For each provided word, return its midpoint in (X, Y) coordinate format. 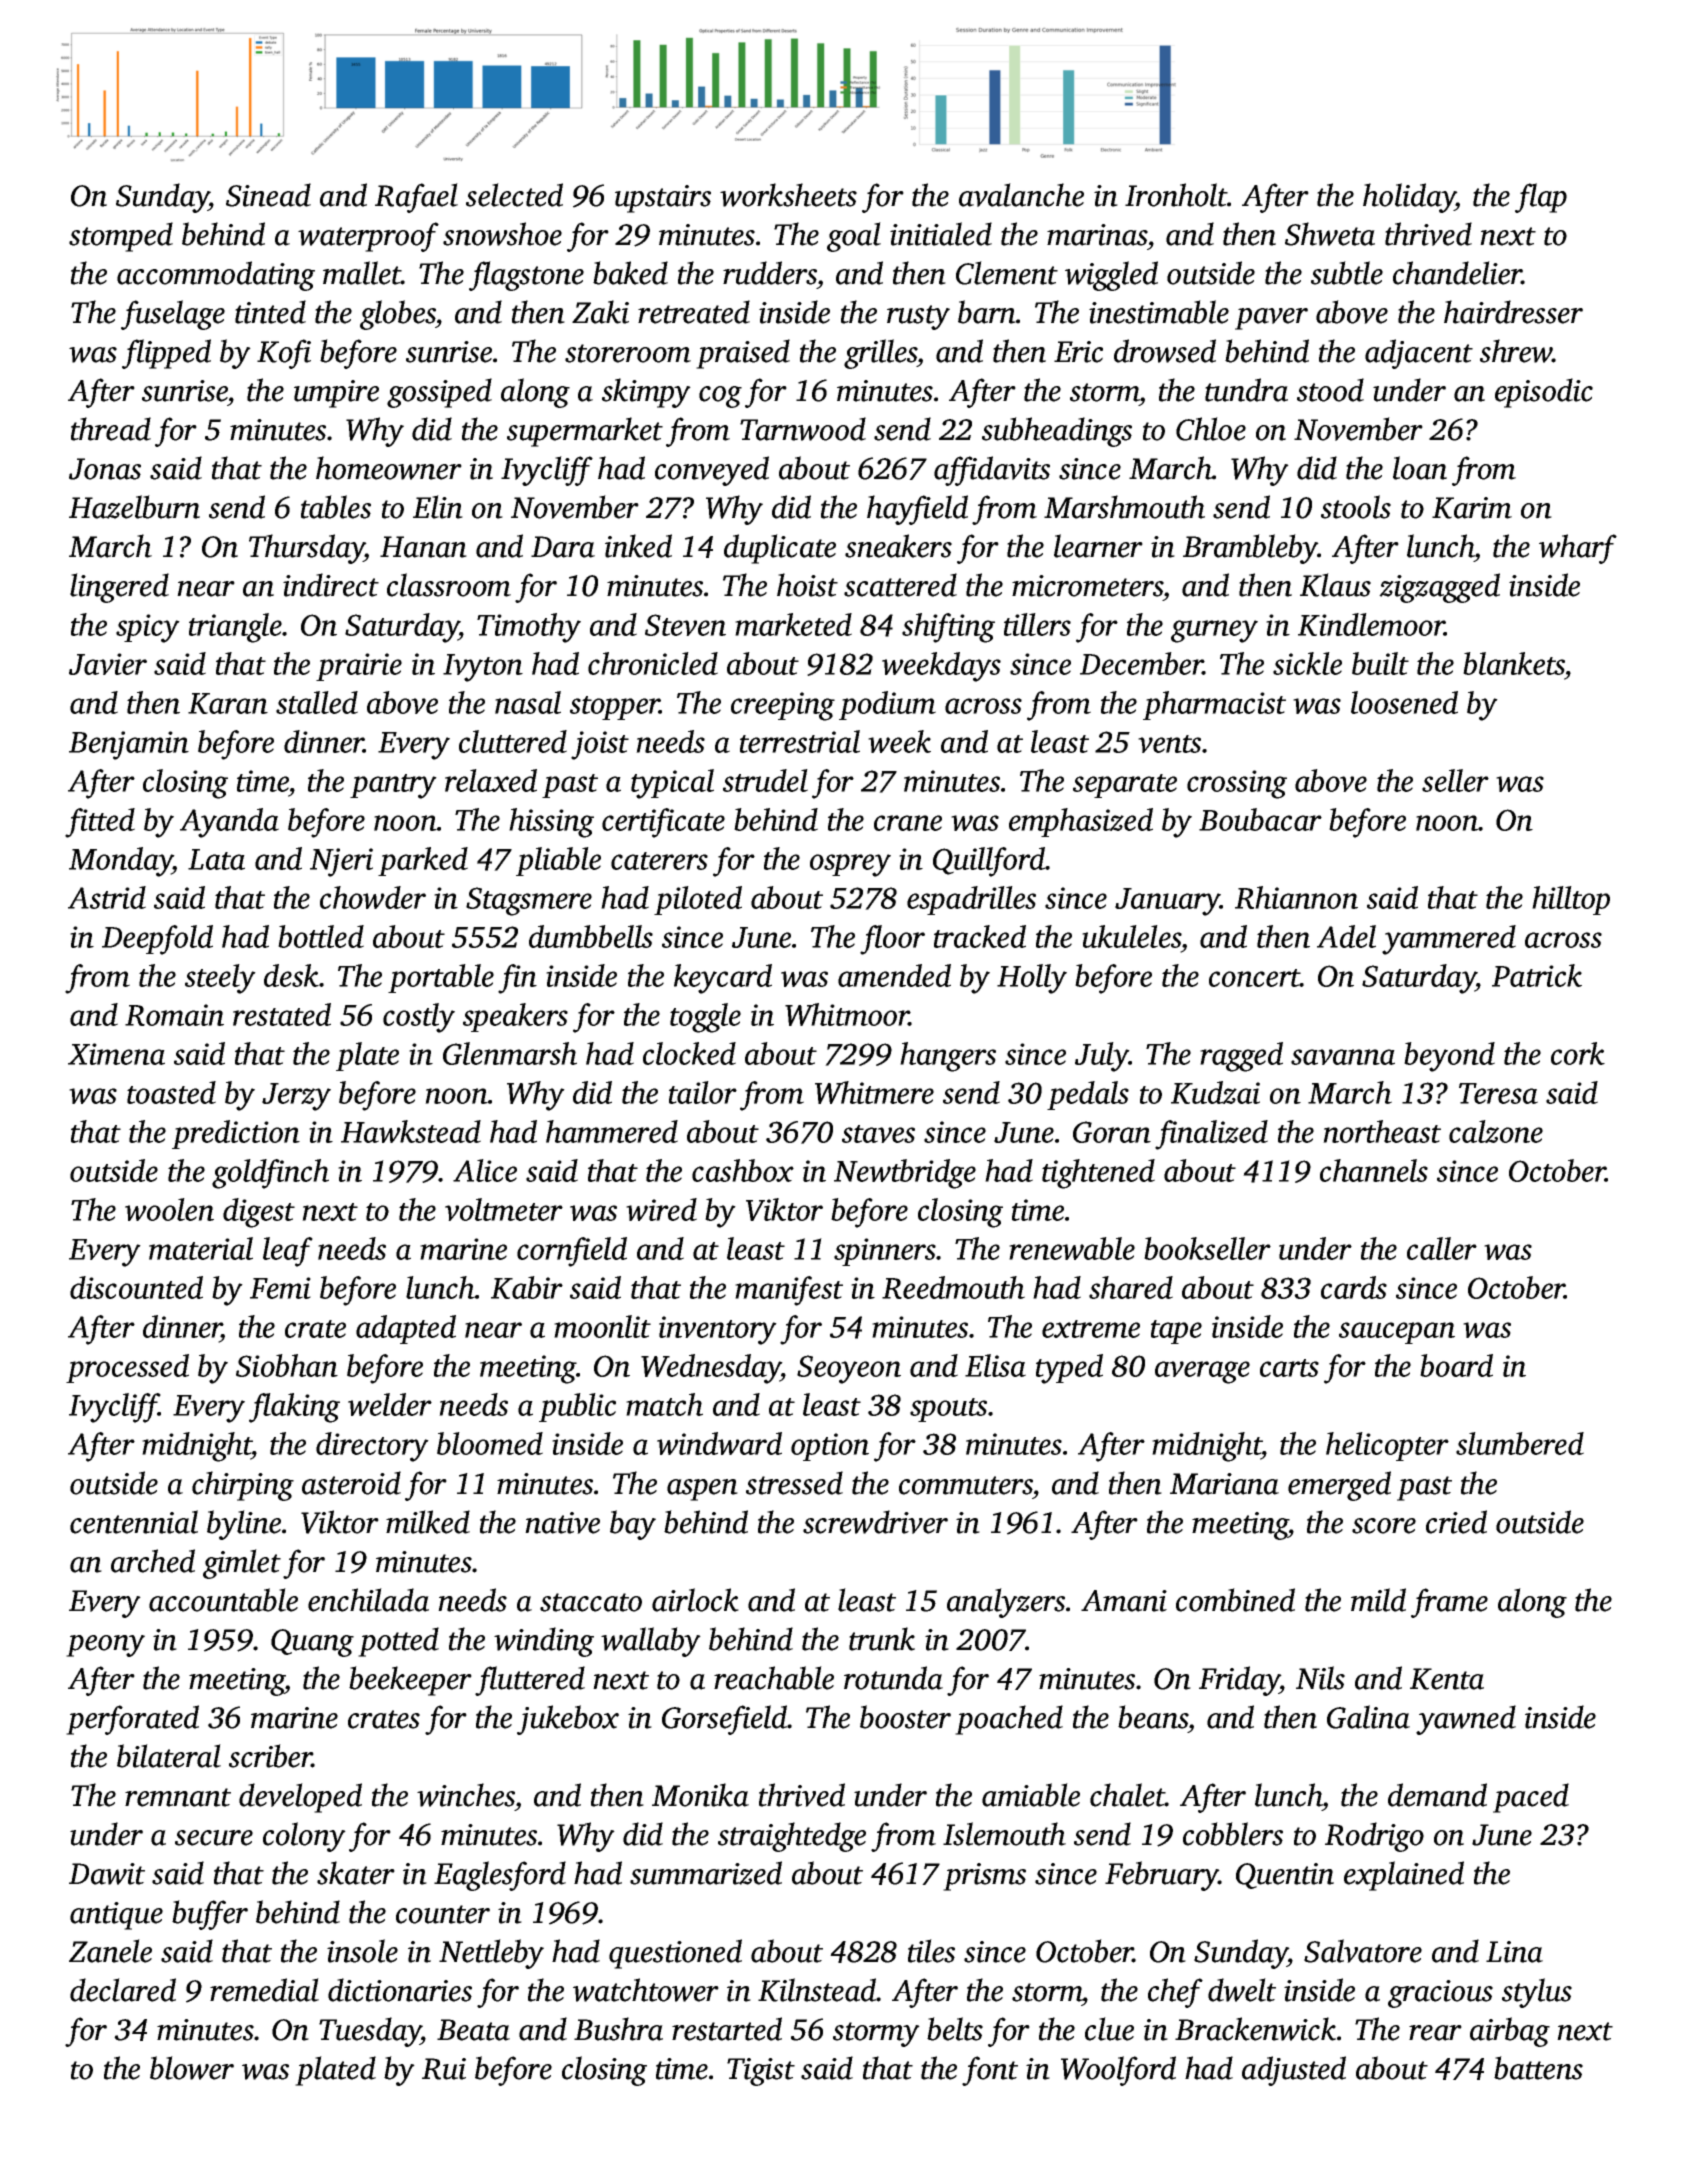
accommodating (216, 276)
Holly (1032, 979)
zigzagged (1439, 588)
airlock (695, 1600)
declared (123, 1990)
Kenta (1447, 1679)
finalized (1211, 1135)
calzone (1496, 1131)
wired (661, 1209)
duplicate (780, 549)
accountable (223, 1600)
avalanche (1021, 195)
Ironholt (1176, 195)
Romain (174, 1015)
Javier (108, 664)
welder (390, 1404)
